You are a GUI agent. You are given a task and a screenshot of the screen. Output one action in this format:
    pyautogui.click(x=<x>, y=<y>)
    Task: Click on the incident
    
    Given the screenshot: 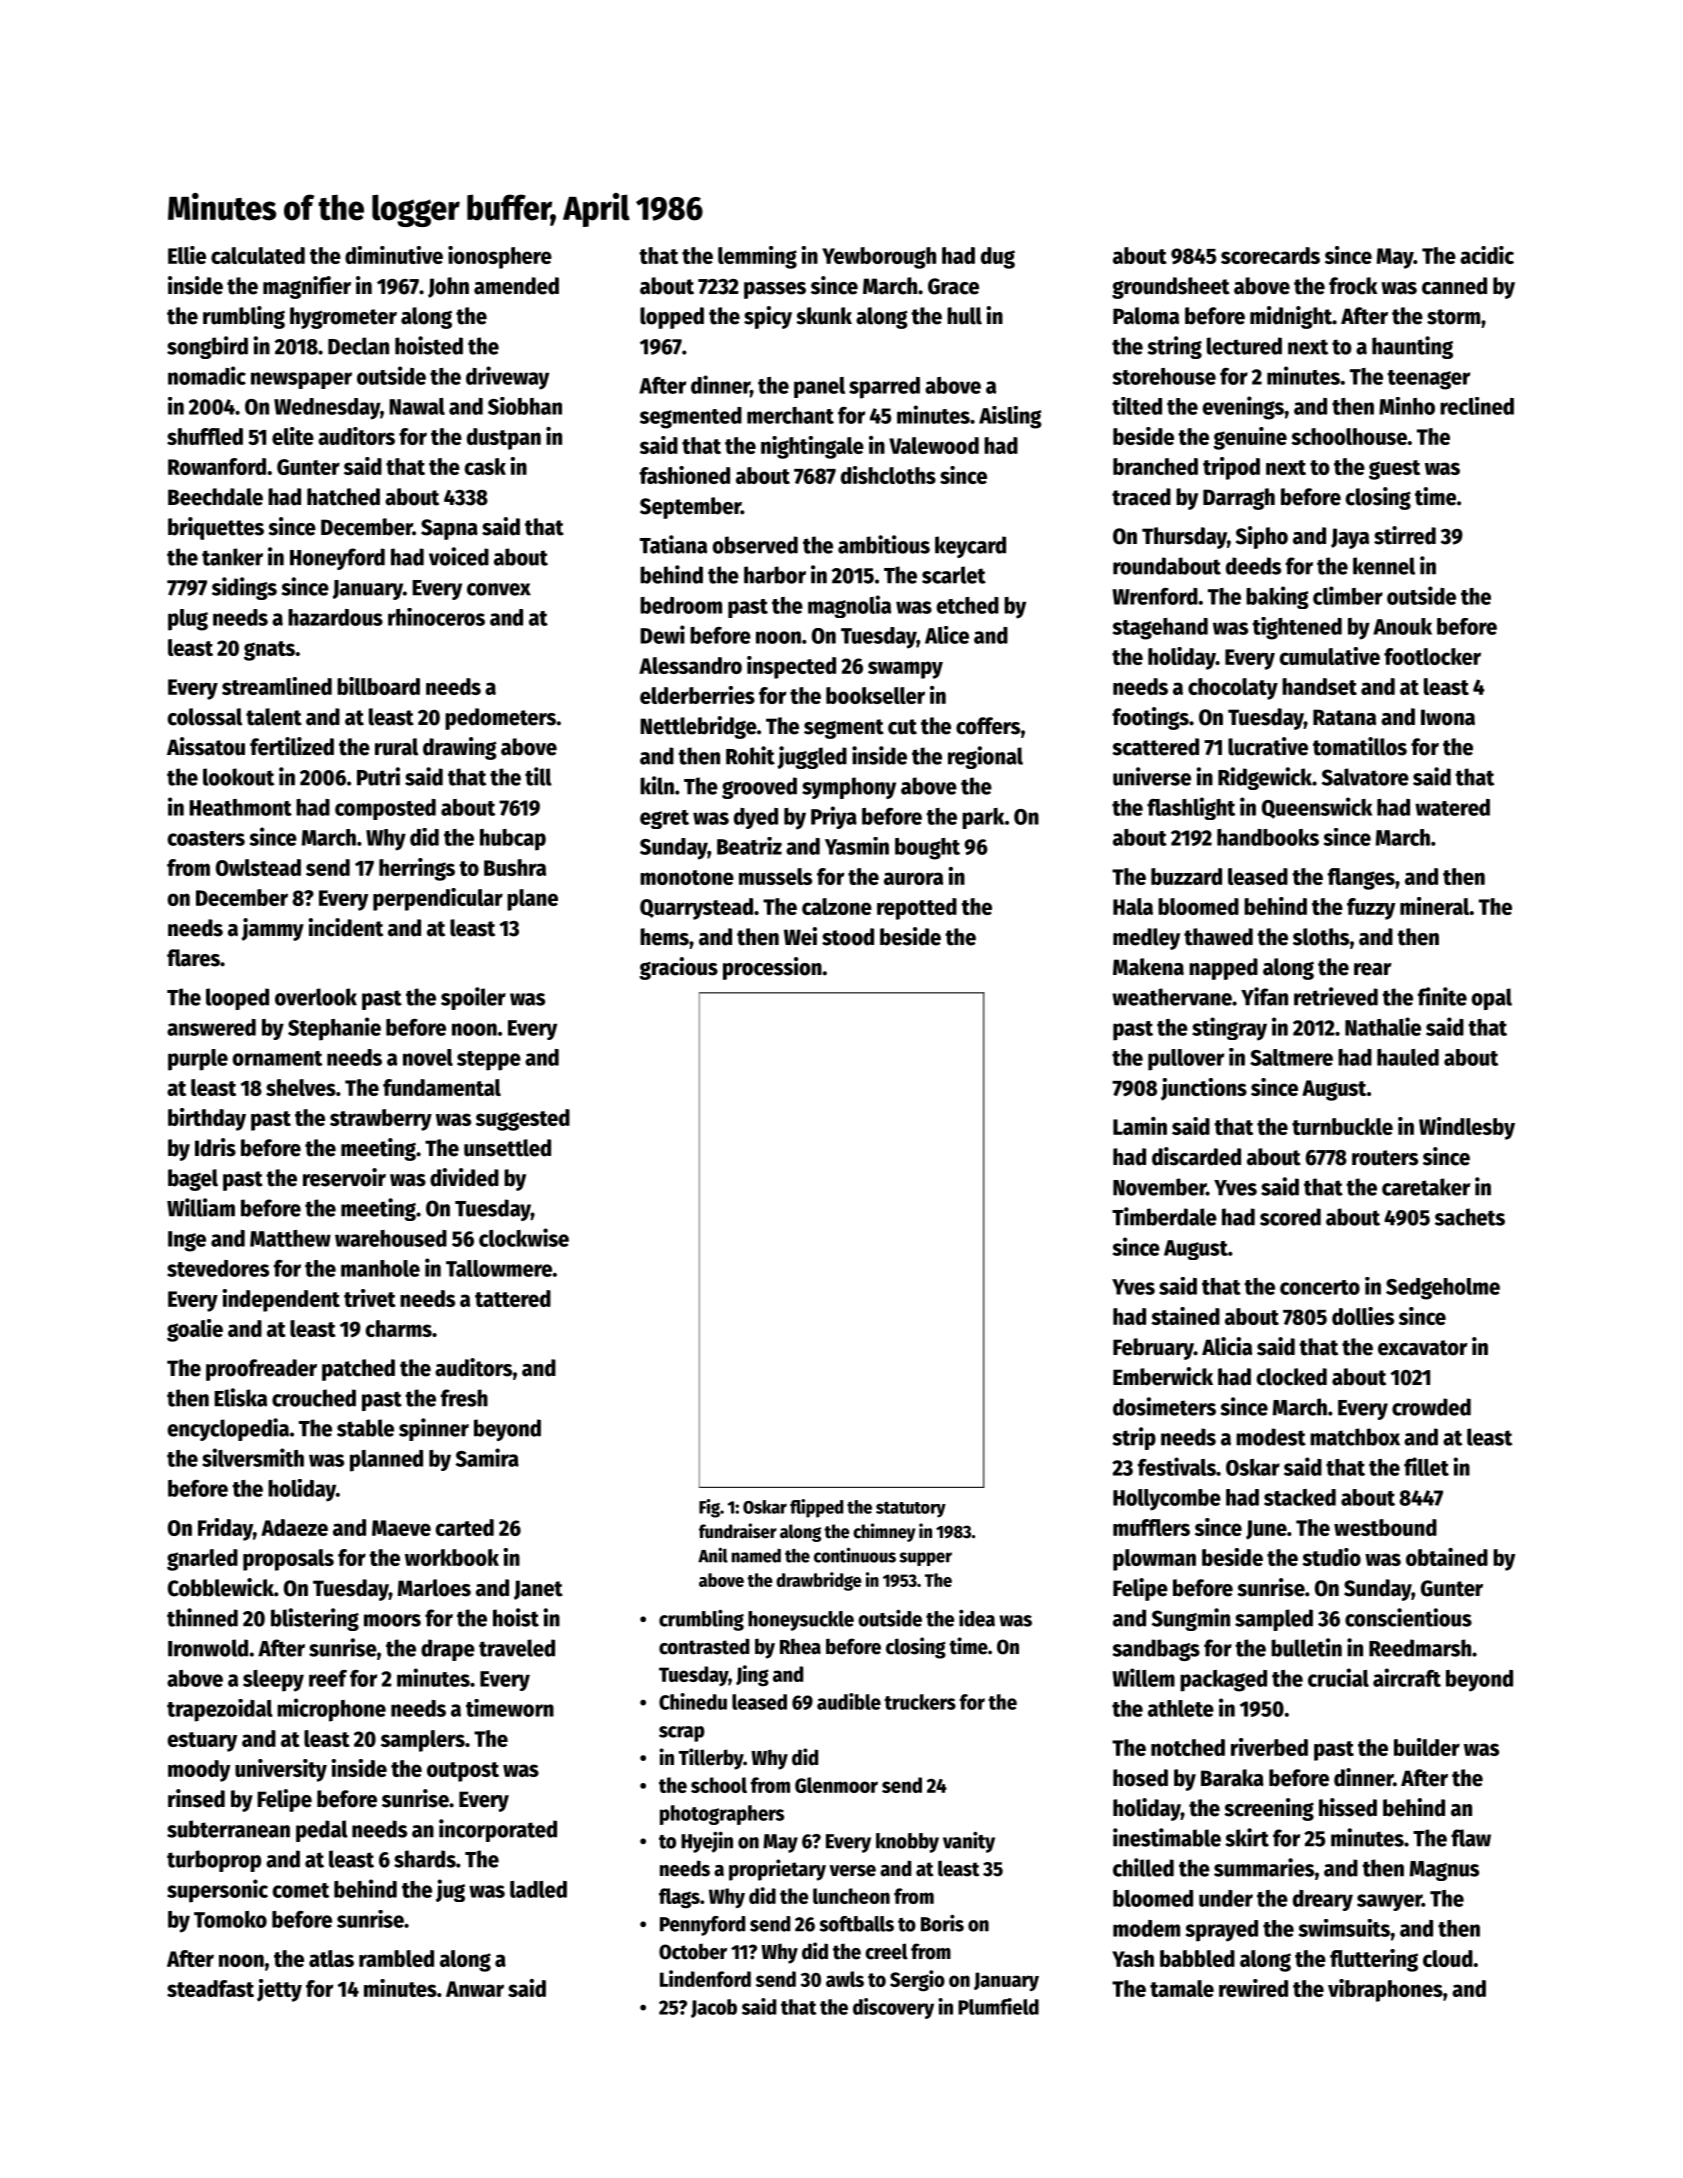 What is the action you would take?
    pyautogui.click(x=346, y=927)
